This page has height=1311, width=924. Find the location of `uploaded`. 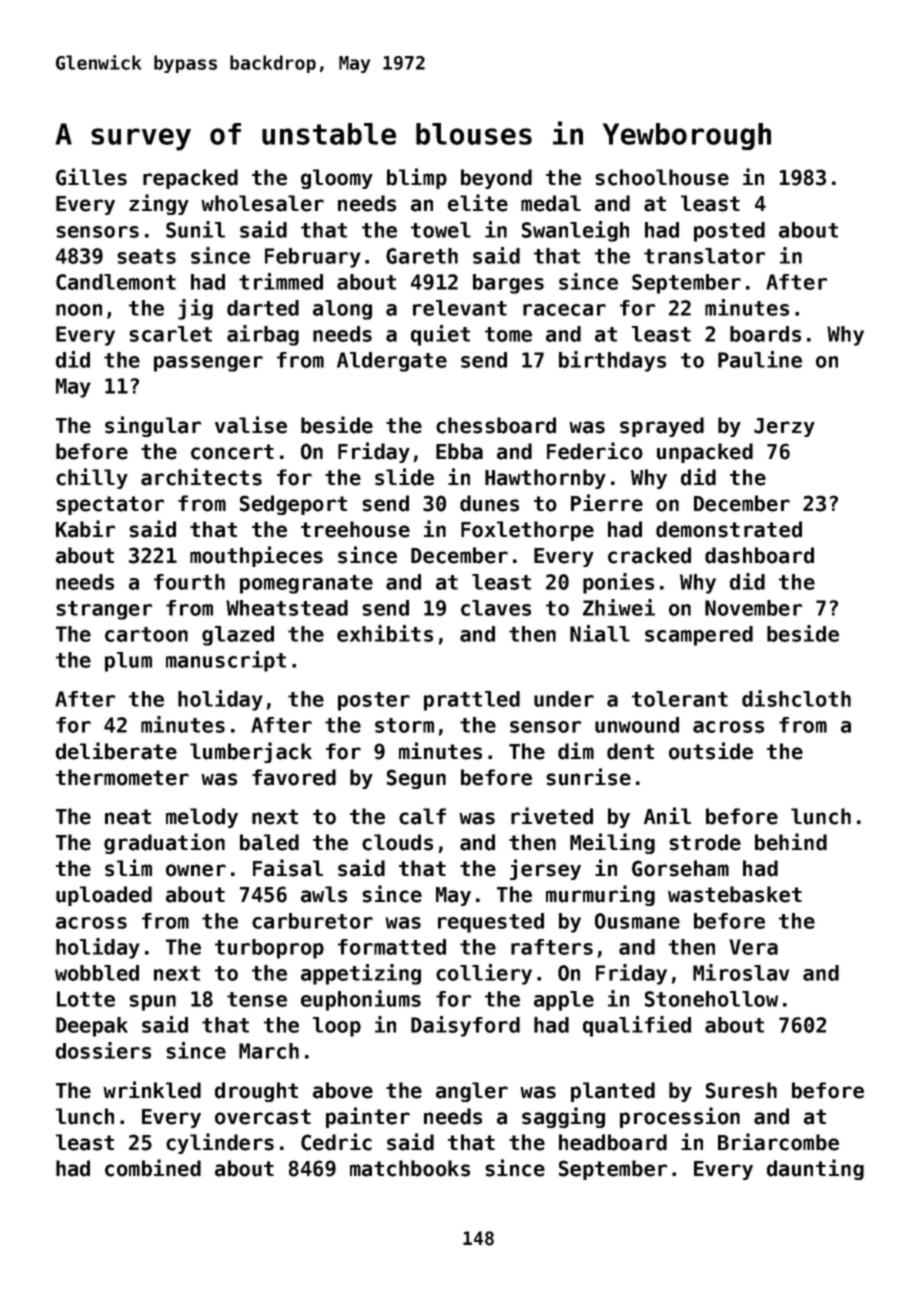

uploaded is located at coordinates (104, 896).
